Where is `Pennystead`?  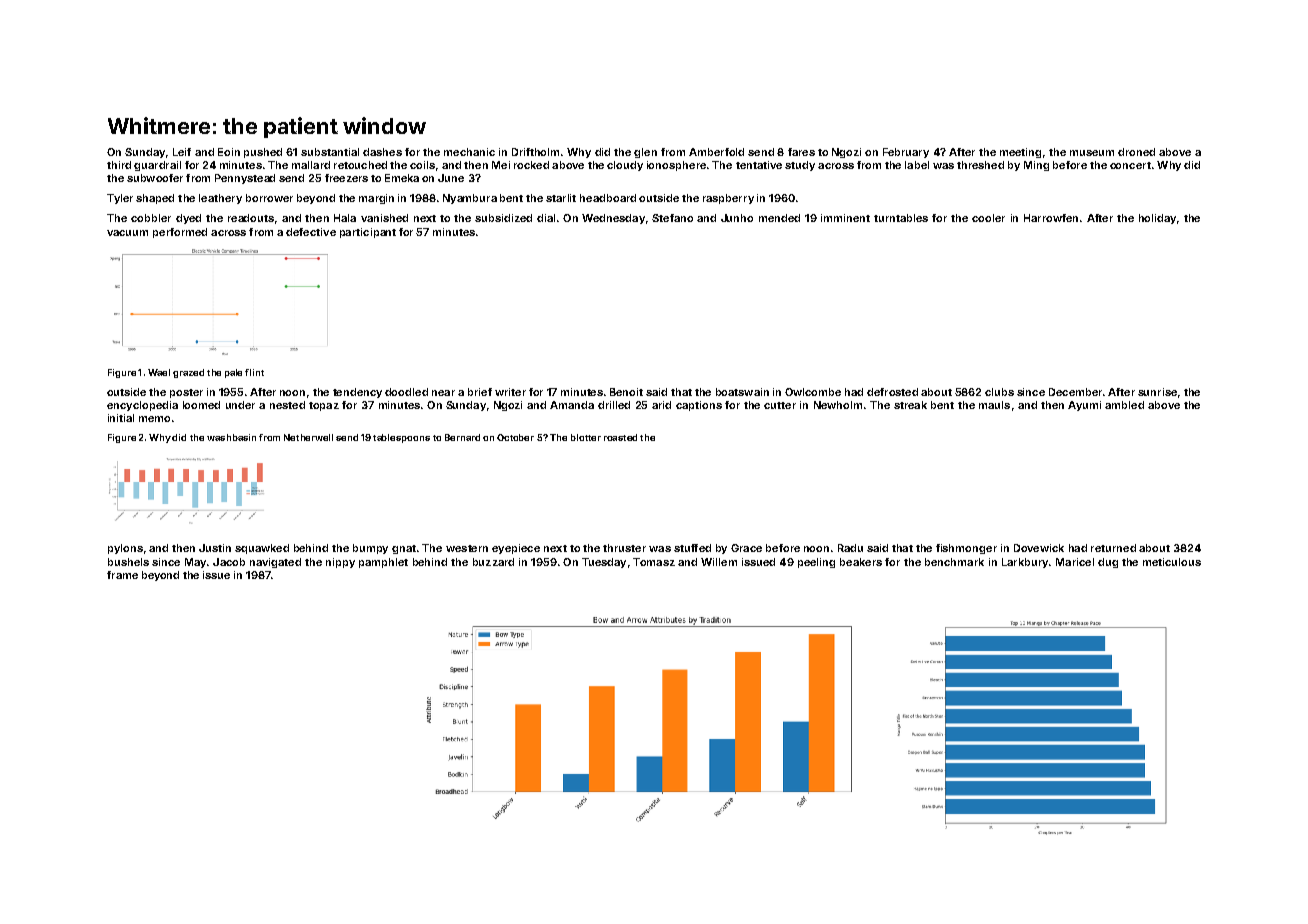
Pennystead is located at coordinates (245, 179).
